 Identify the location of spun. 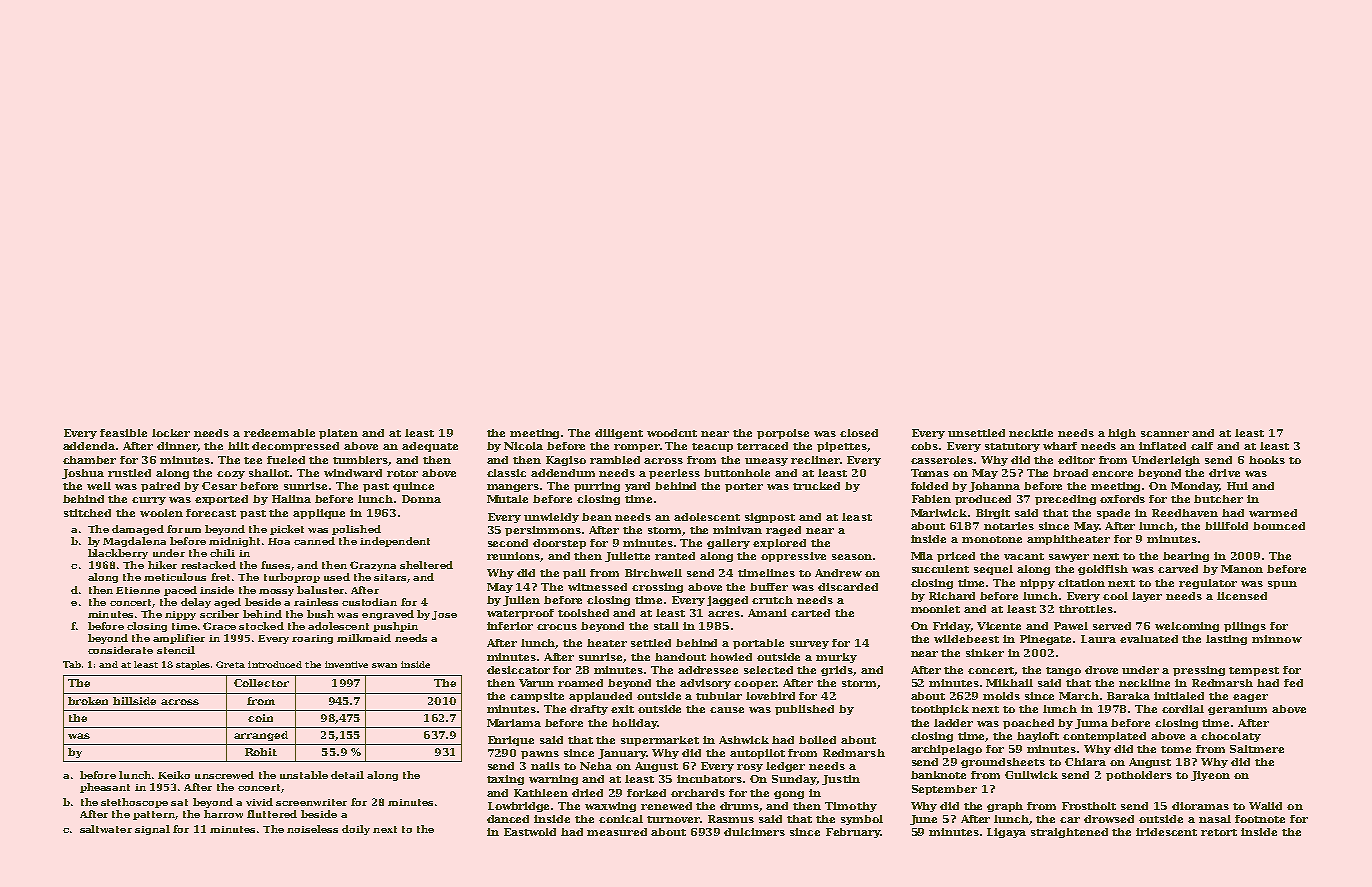
(1282, 585).
